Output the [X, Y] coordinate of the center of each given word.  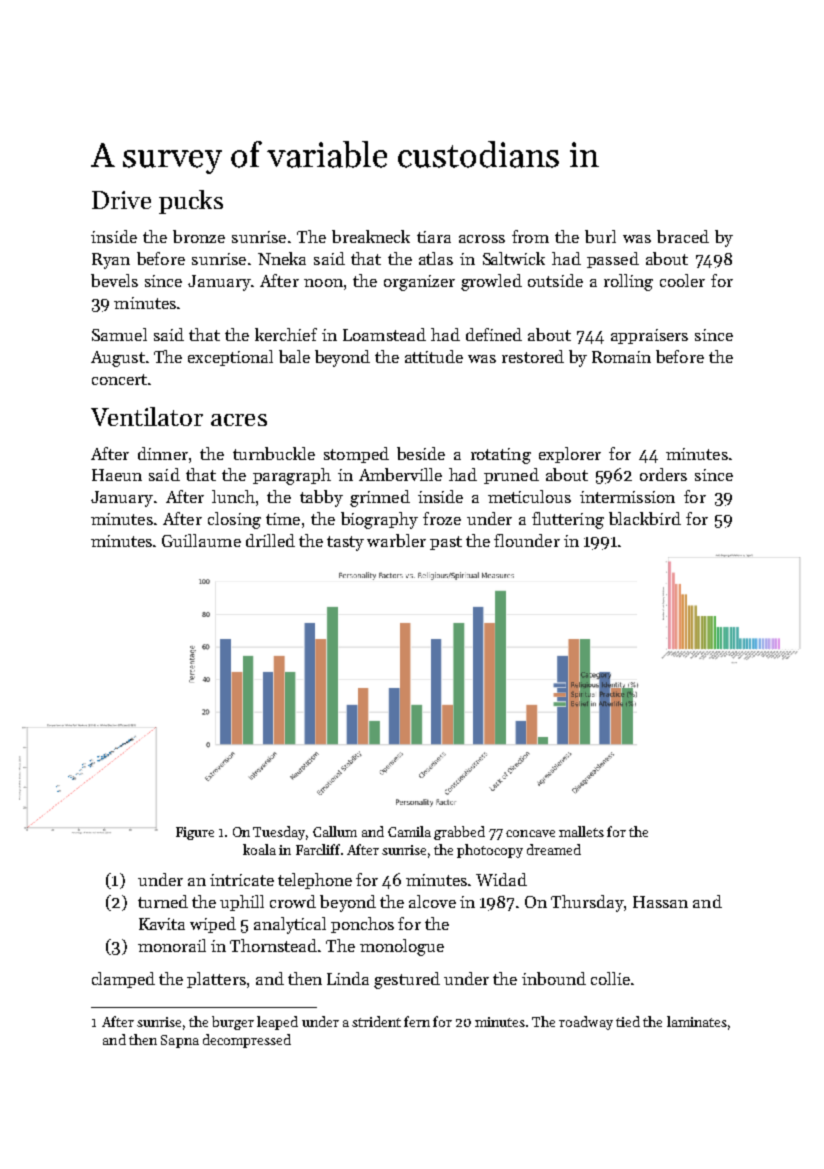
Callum [335, 831]
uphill [242, 903]
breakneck [371, 236]
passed [613, 260]
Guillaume [201, 540]
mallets [581, 831]
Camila [409, 831]
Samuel [119, 334]
